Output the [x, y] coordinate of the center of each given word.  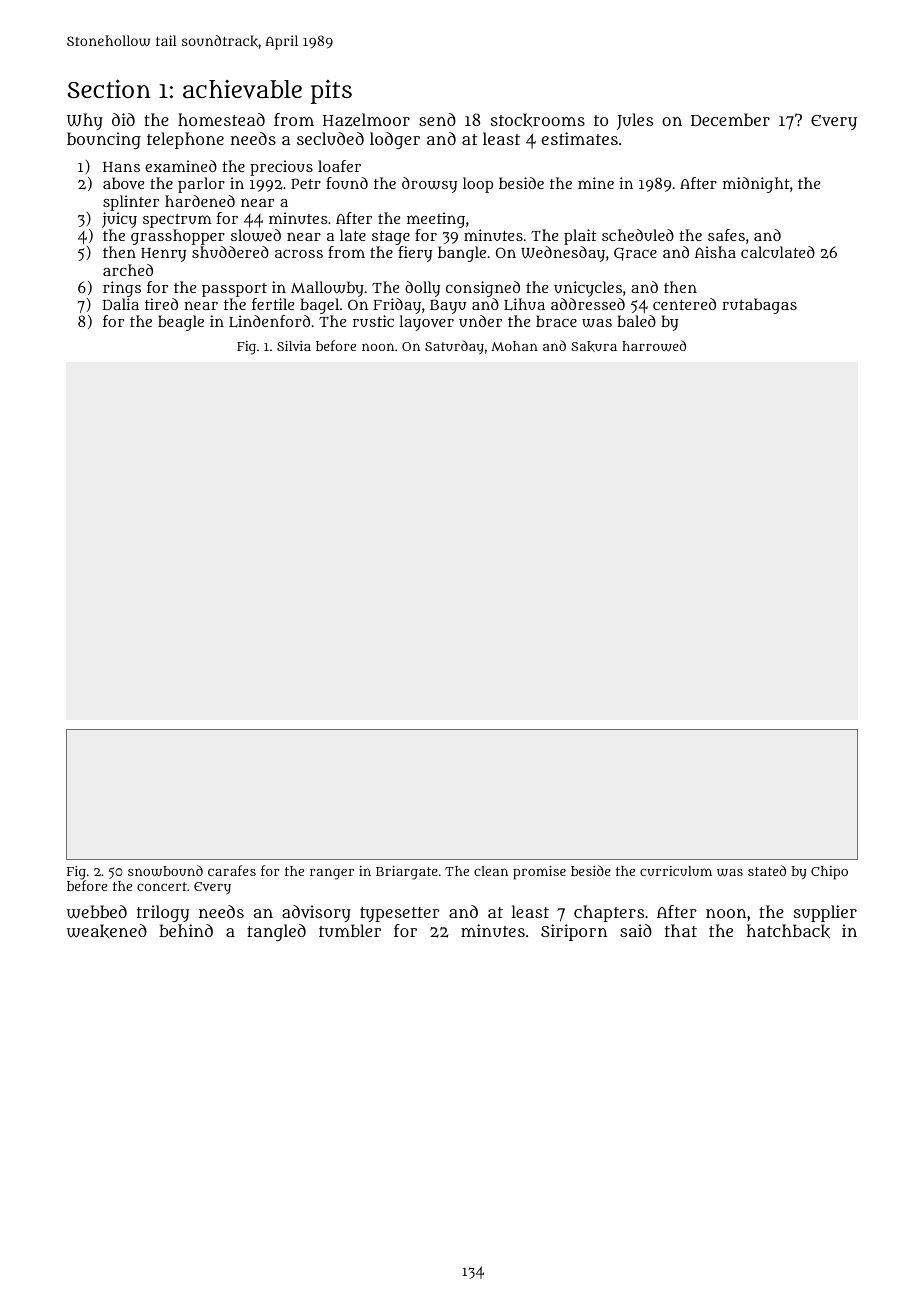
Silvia [294, 346]
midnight [756, 185]
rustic [373, 321]
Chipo [829, 873]
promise [539, 873]
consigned [483, 289]
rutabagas [759, 306]
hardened [200, 201]
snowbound [165, 871]
